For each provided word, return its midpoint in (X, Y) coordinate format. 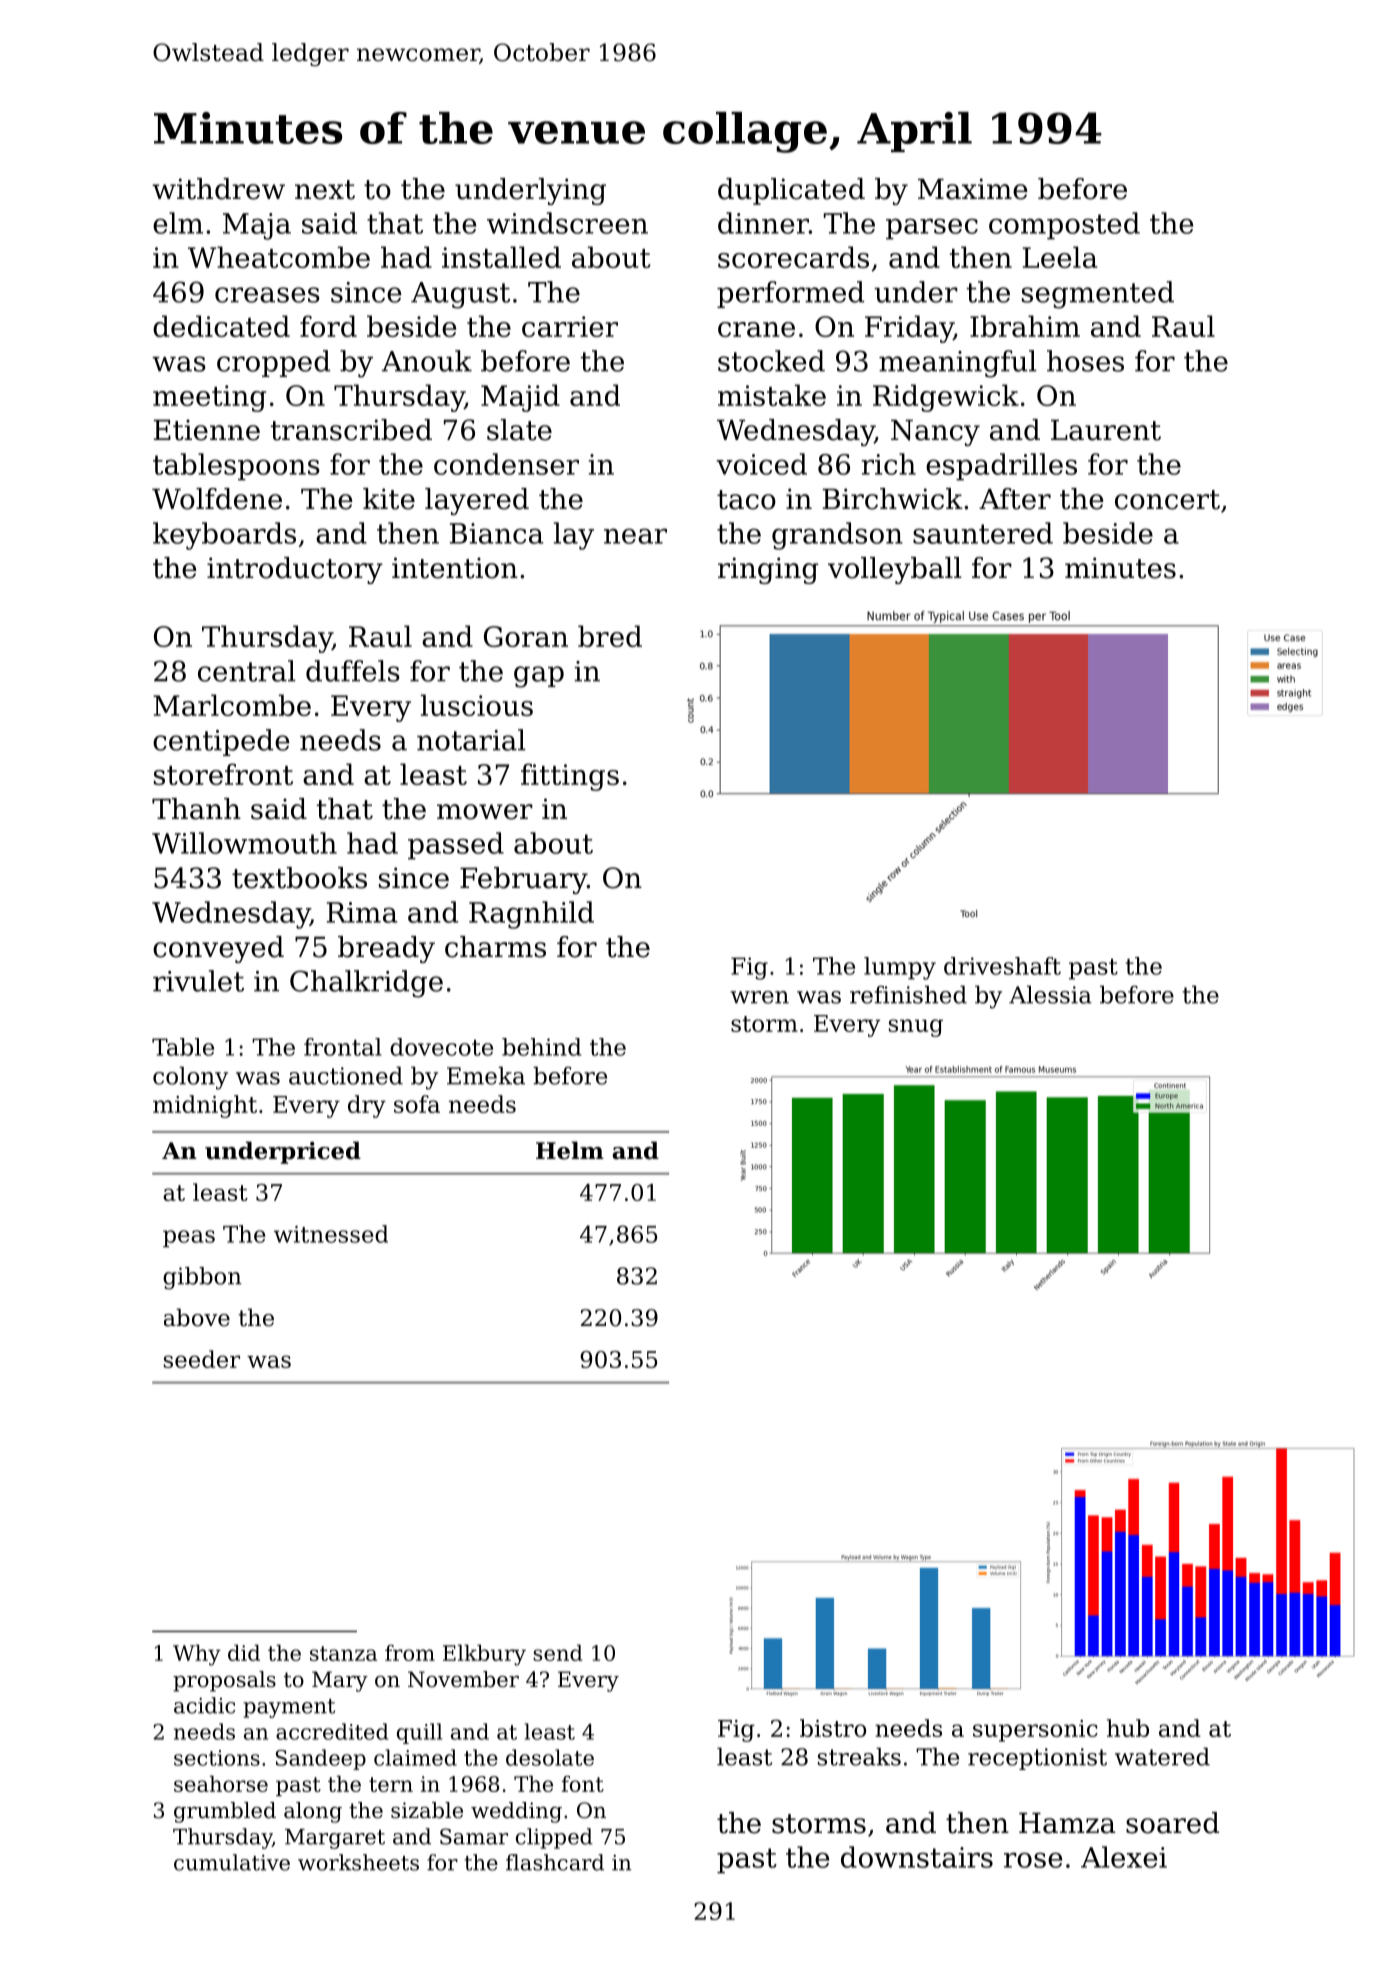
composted (1064, 226)
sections (217, 1758)
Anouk (427, 361)
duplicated (791, 191)
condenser (506, 464)
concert (1167, 500)
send (558, 1652)
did (244, 1652)
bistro (833, 1728)
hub (1128, 1728)
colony (190, 1078)
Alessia (1050, 994)
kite (389, 499)
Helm (570, 1150)
